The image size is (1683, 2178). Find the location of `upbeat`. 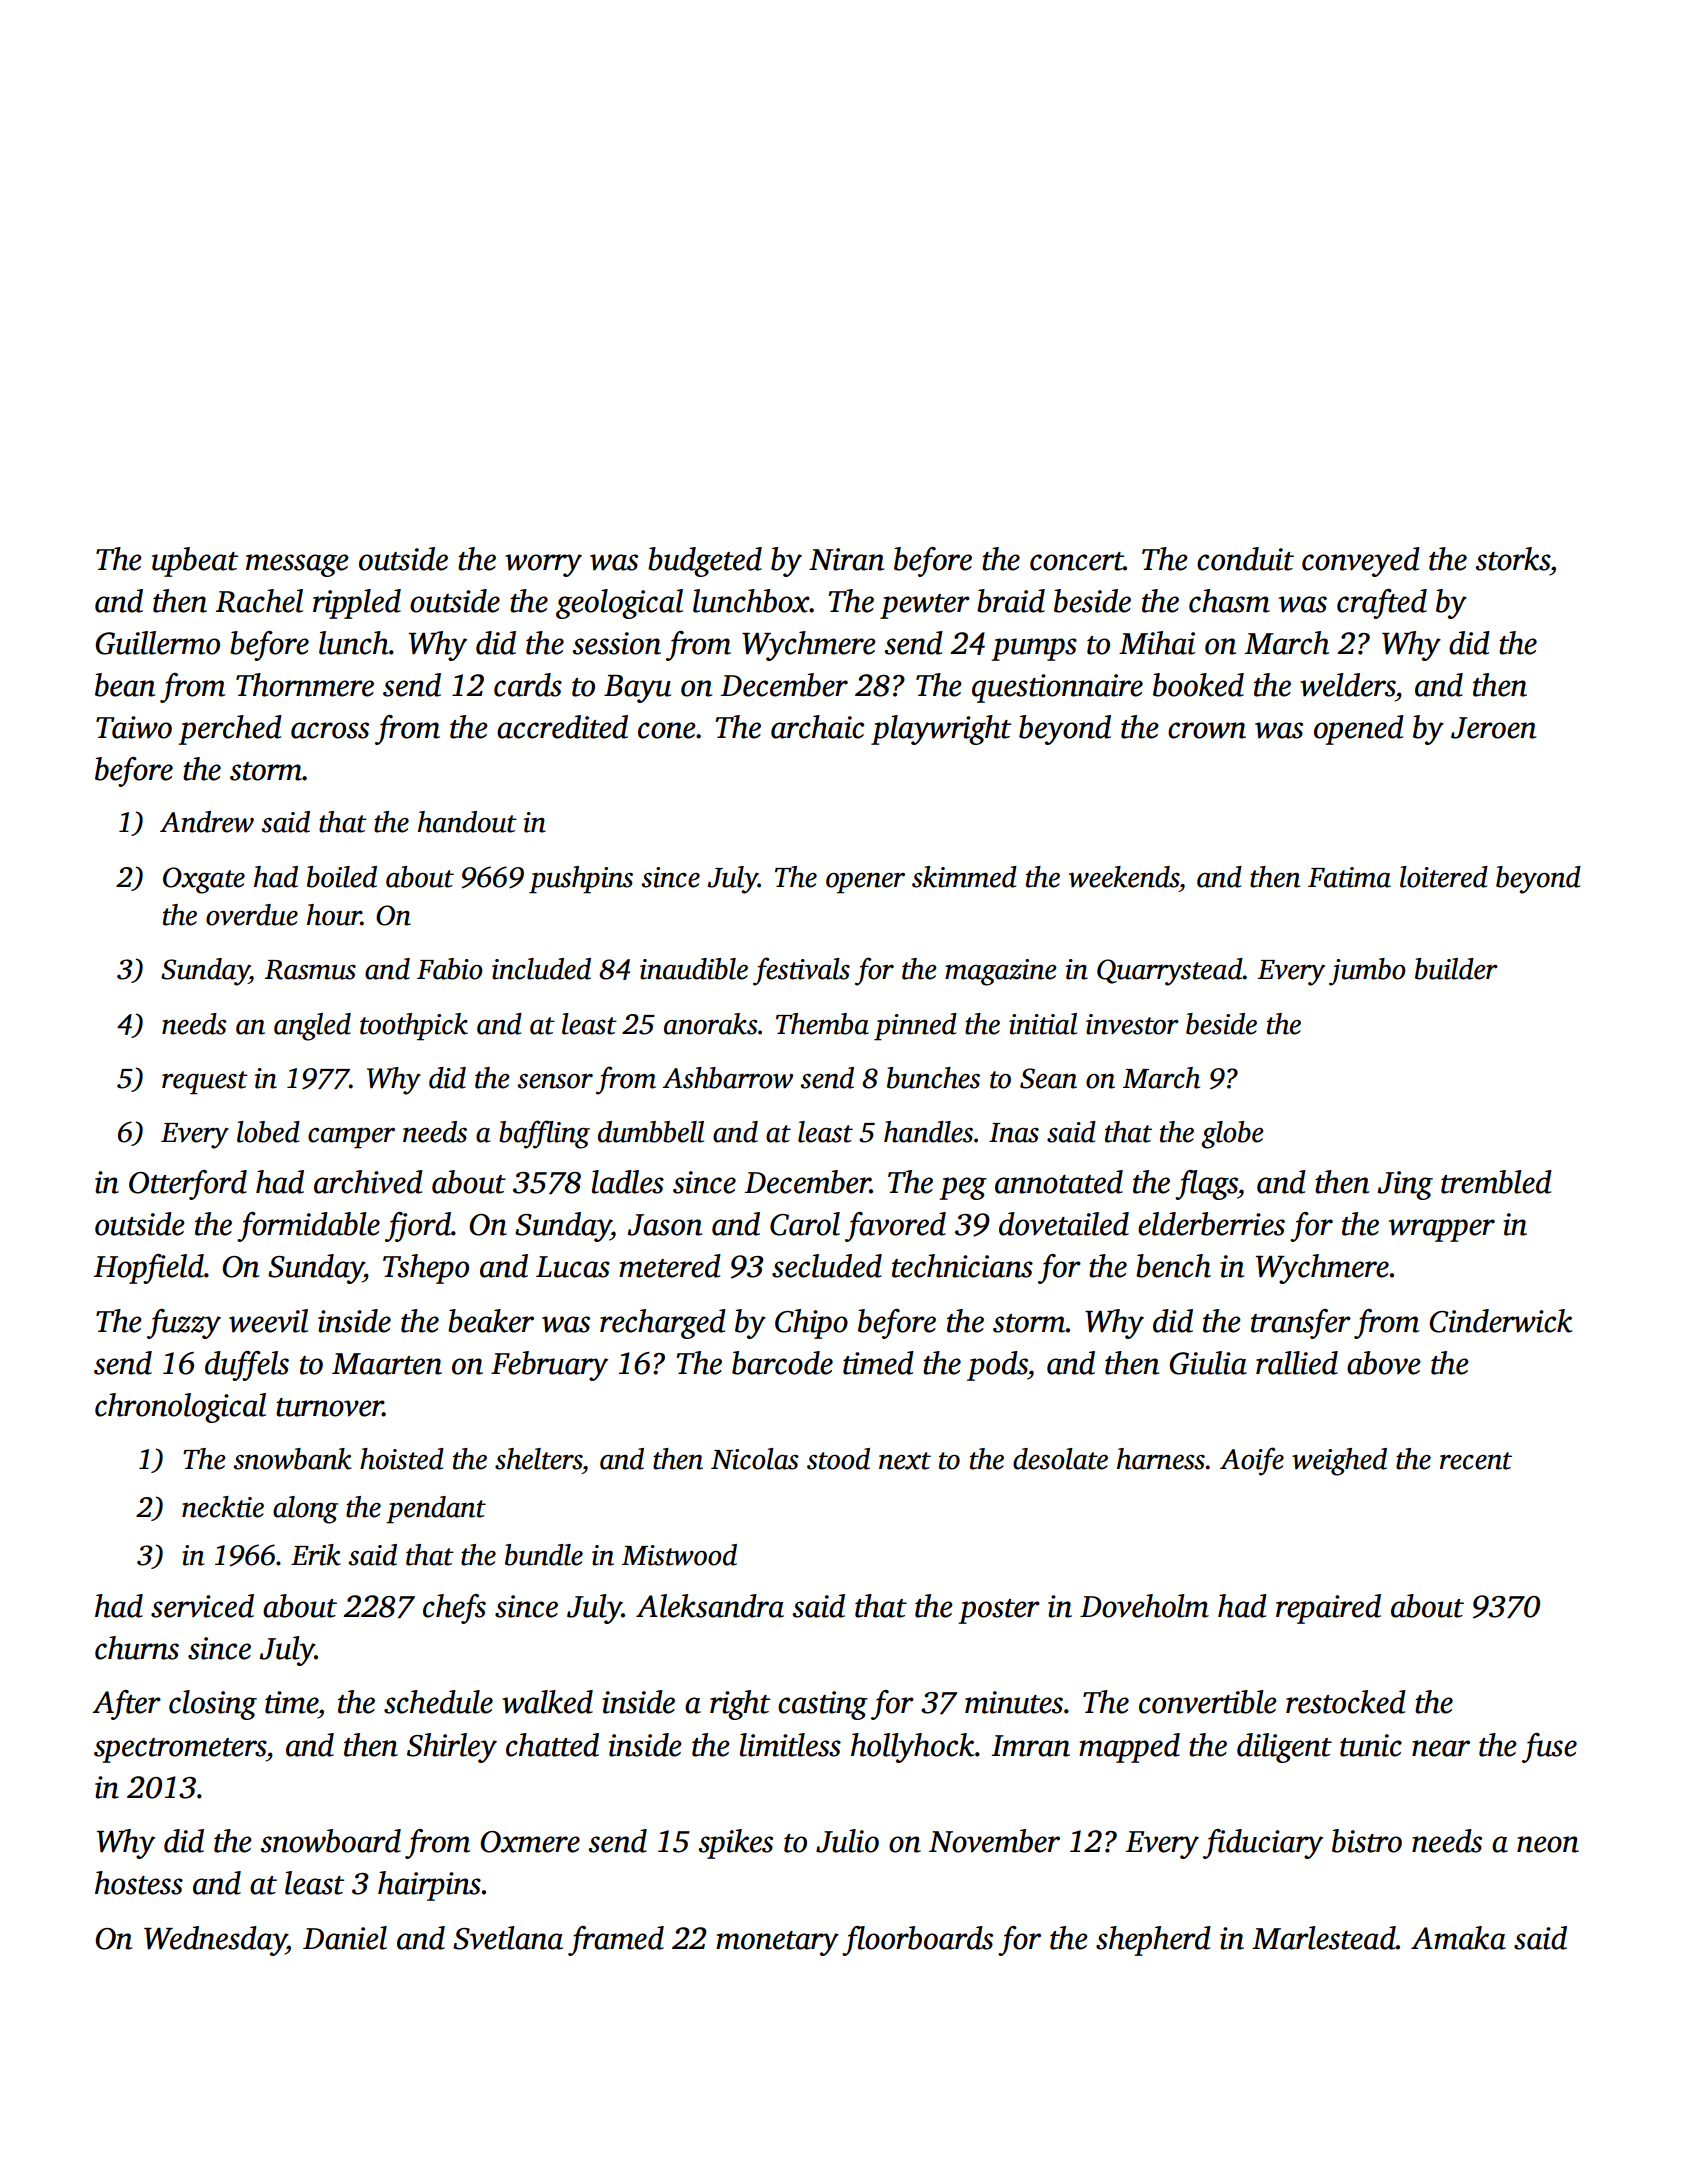

upbeat is located at coordinates (195, 562).
